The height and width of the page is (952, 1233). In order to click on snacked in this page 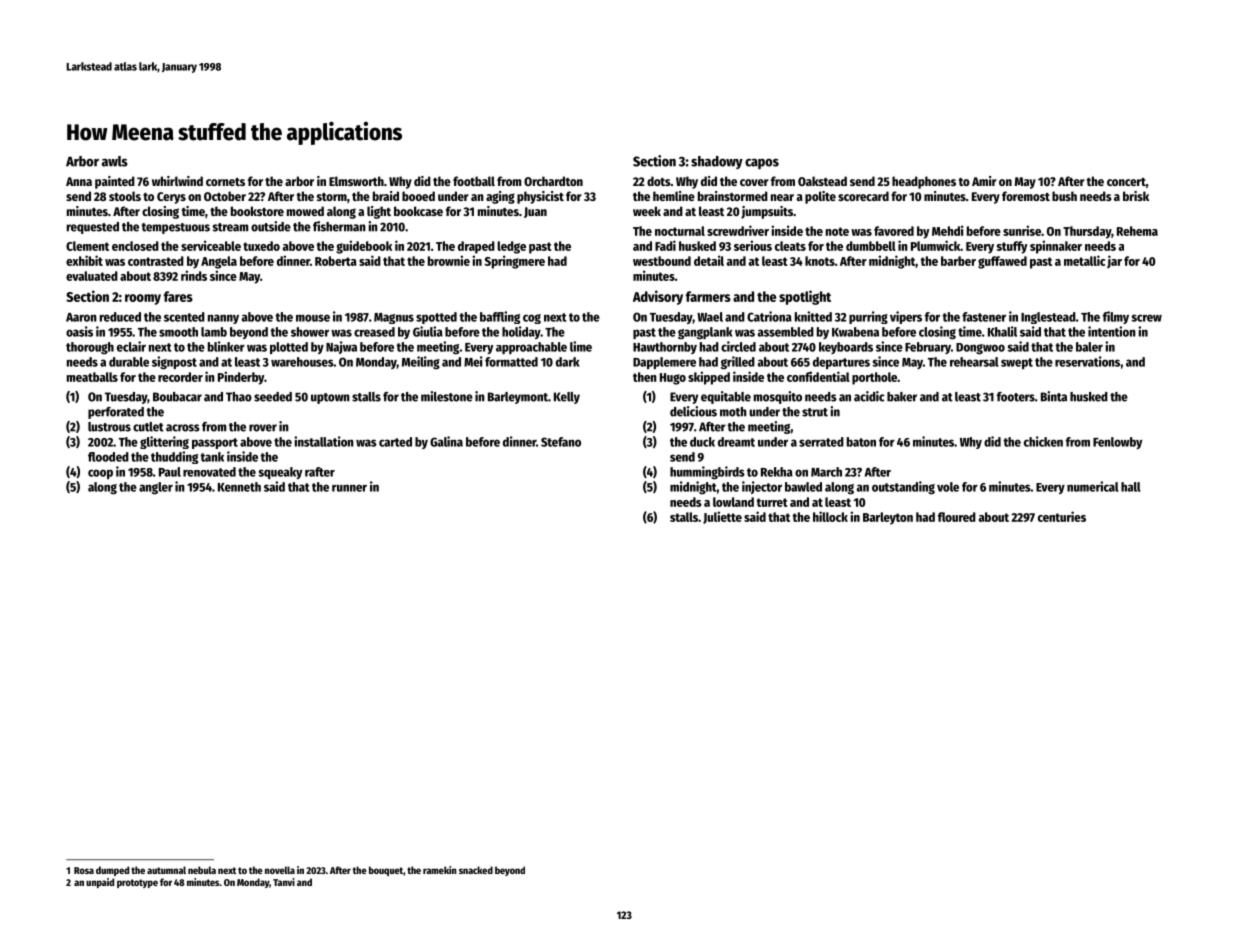, I will do `click(476, 870)`.
